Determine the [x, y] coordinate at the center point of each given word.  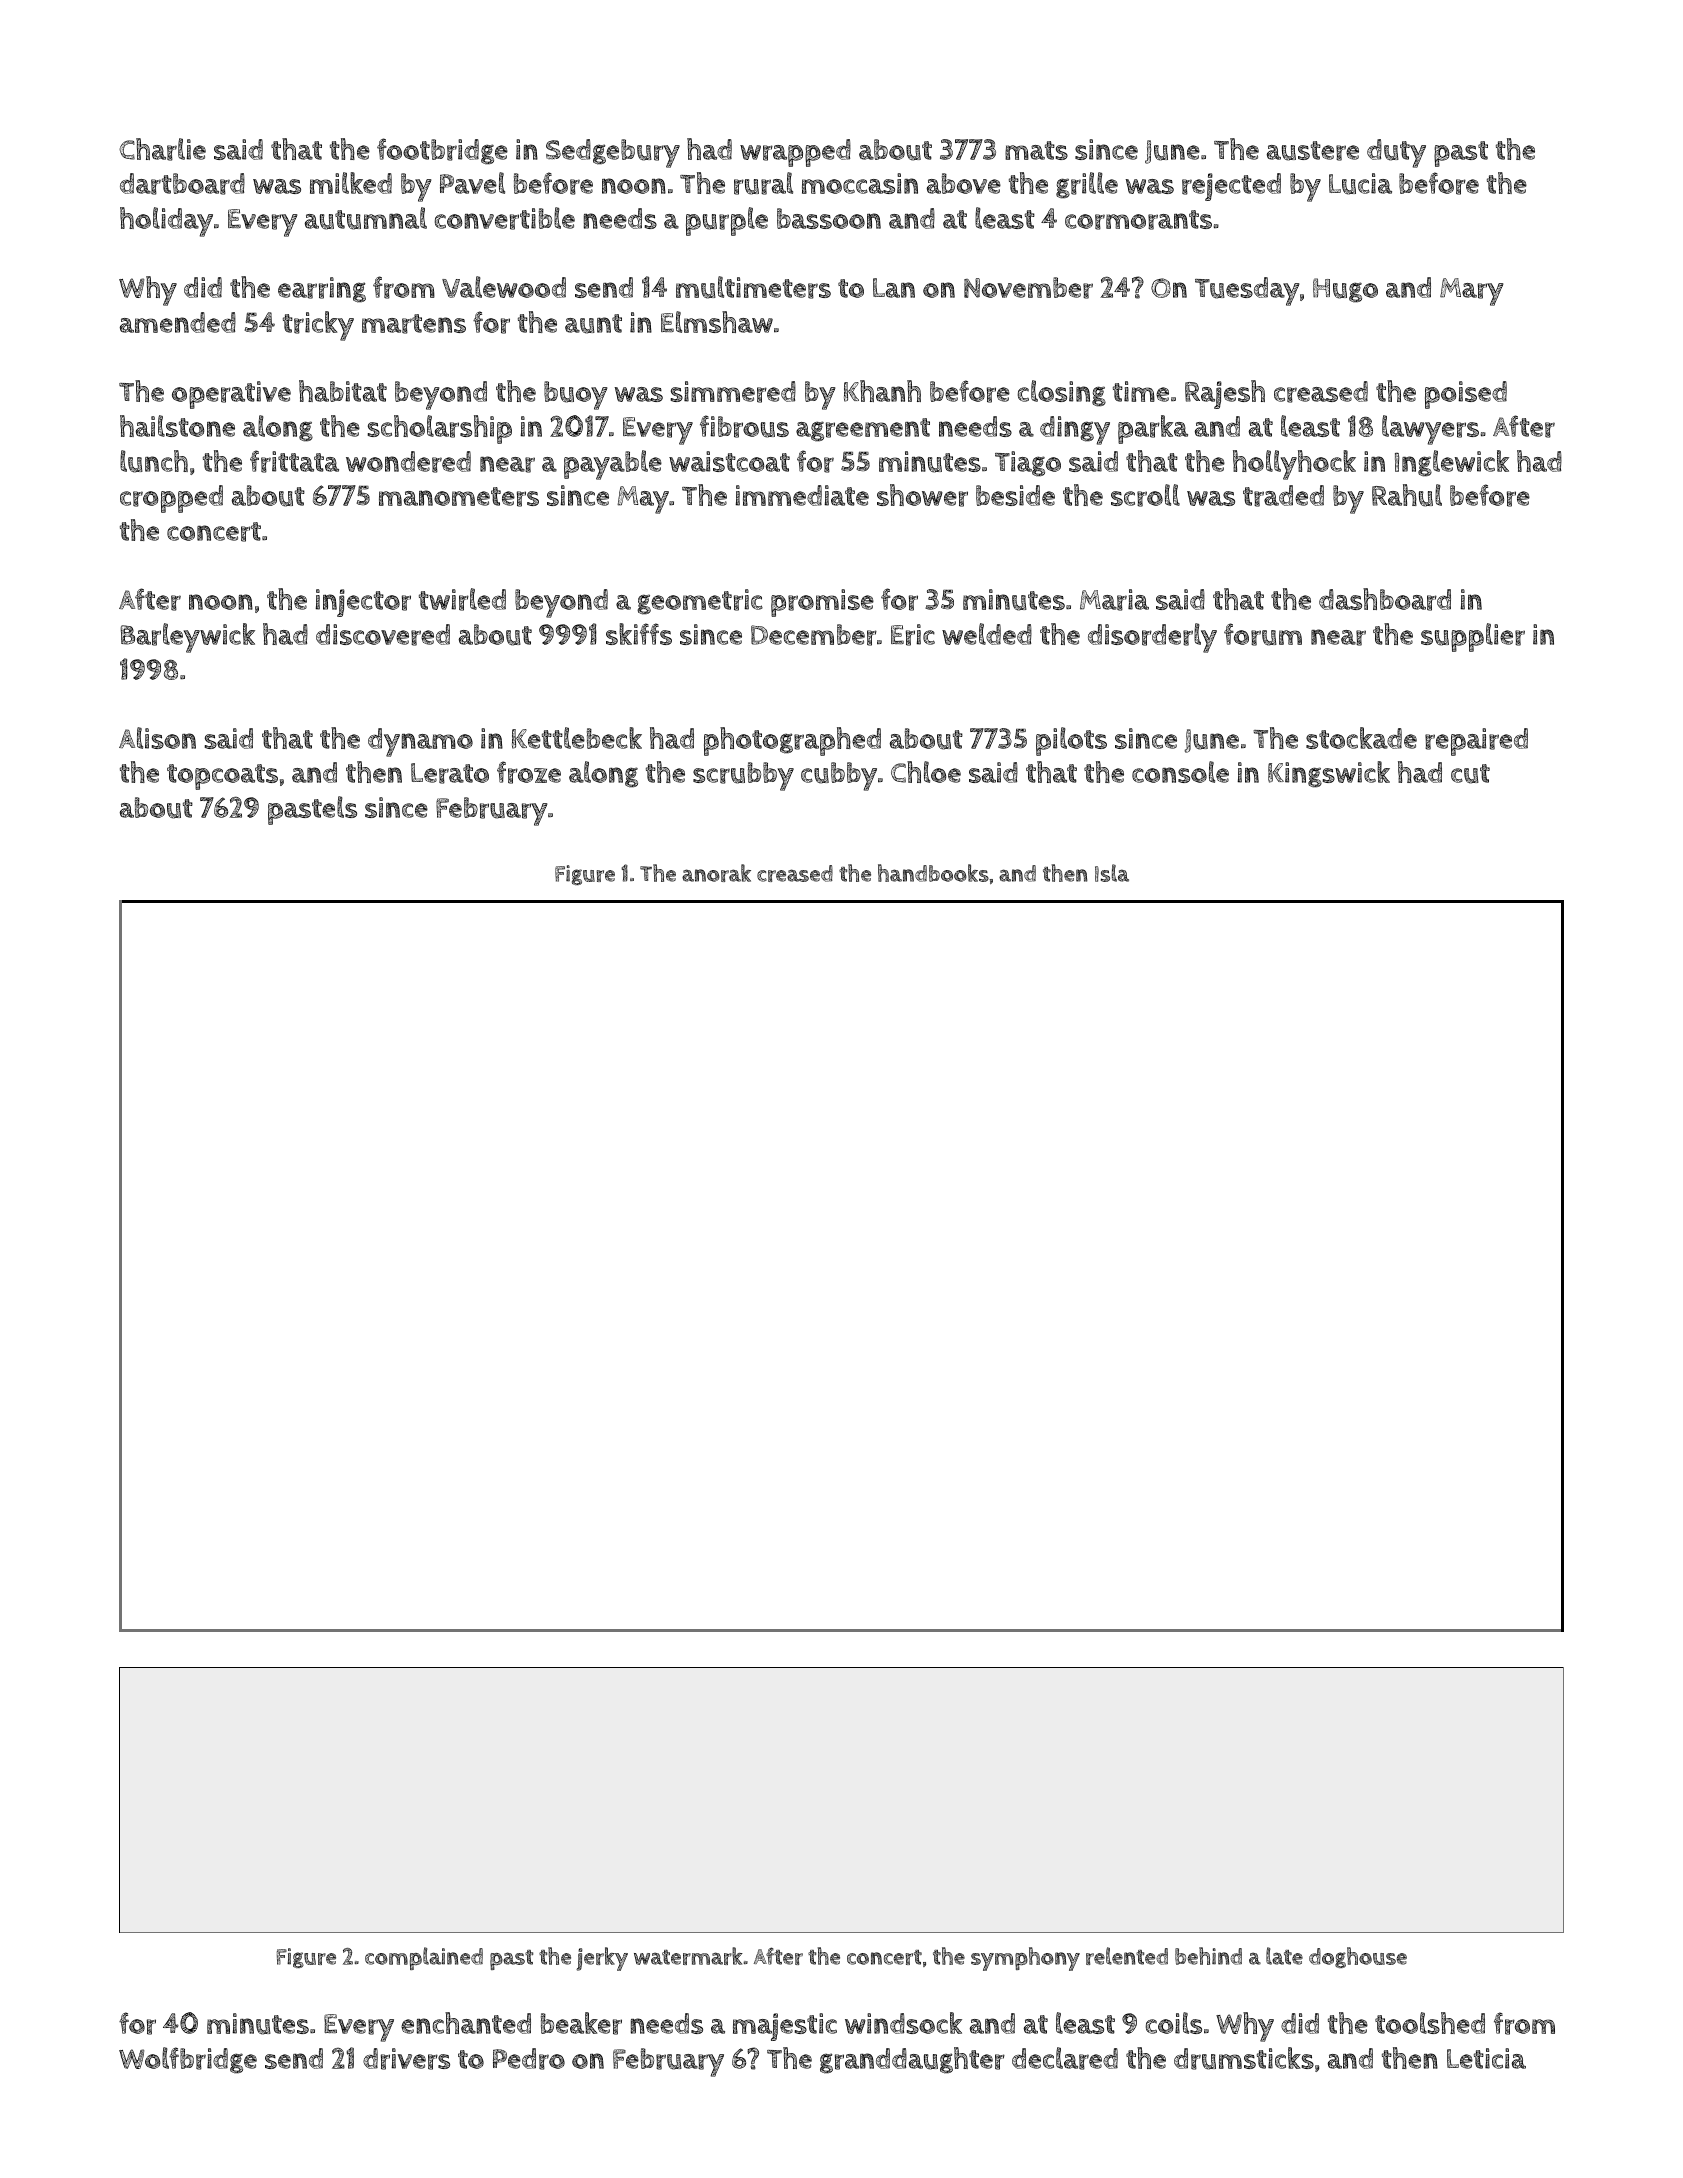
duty [1396, 153]
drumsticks [1244, 2058]
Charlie [162, 149]
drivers [406, 2059]
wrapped [795, 153]
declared [1065, 2058]
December [814, 635]
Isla [1112, 873]
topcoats [222, 777]
